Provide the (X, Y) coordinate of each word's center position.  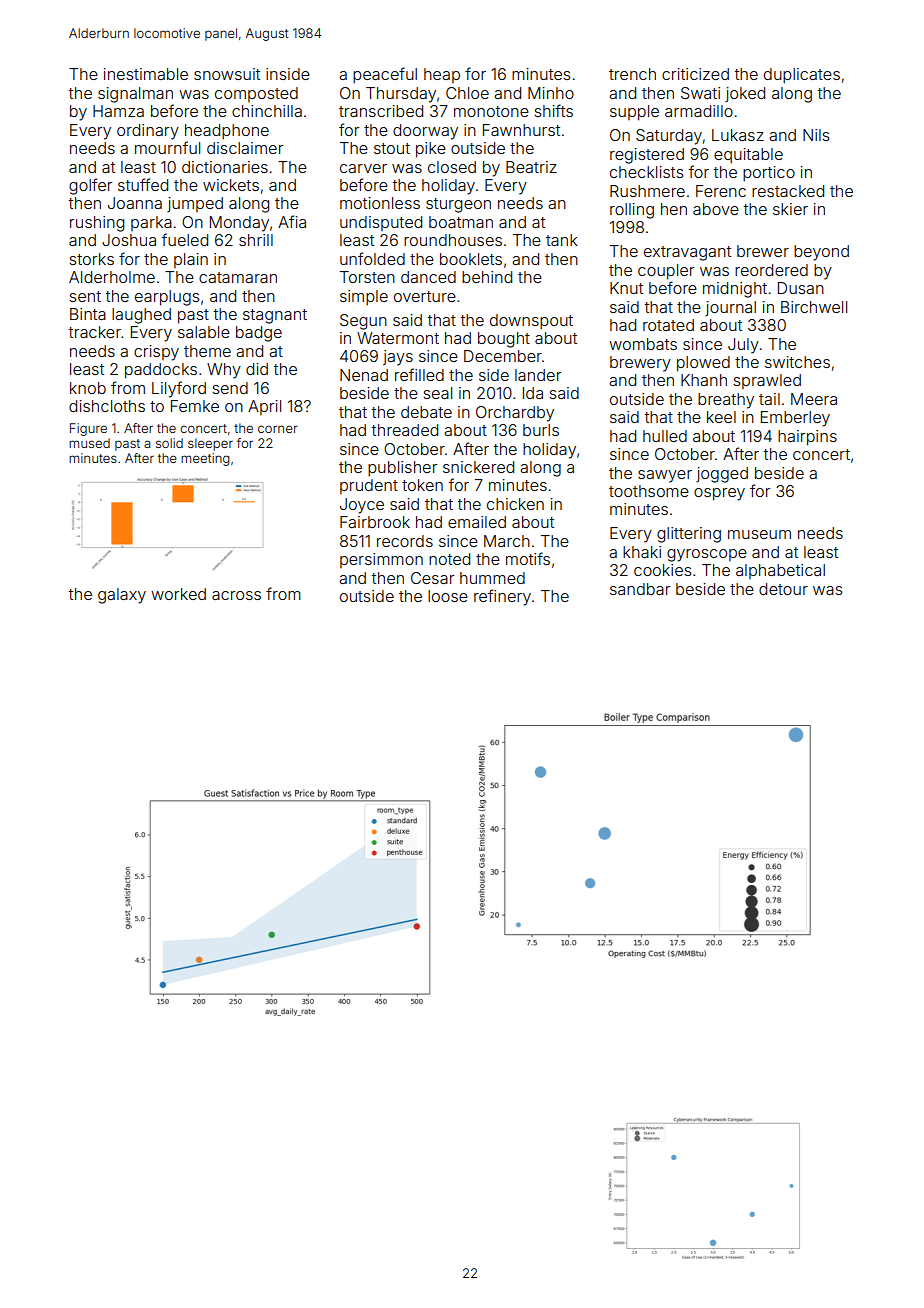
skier (790, 209)
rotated (668, 325)
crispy (156, 353)
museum (759, 534)
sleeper (210, 444)
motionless (380, 203)
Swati (700, 93)
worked (178, 594)
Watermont (398, 338)
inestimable (146, 74)
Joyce (362, 506)
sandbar (640, 589)
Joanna (135, 203)
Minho (551, 93)
